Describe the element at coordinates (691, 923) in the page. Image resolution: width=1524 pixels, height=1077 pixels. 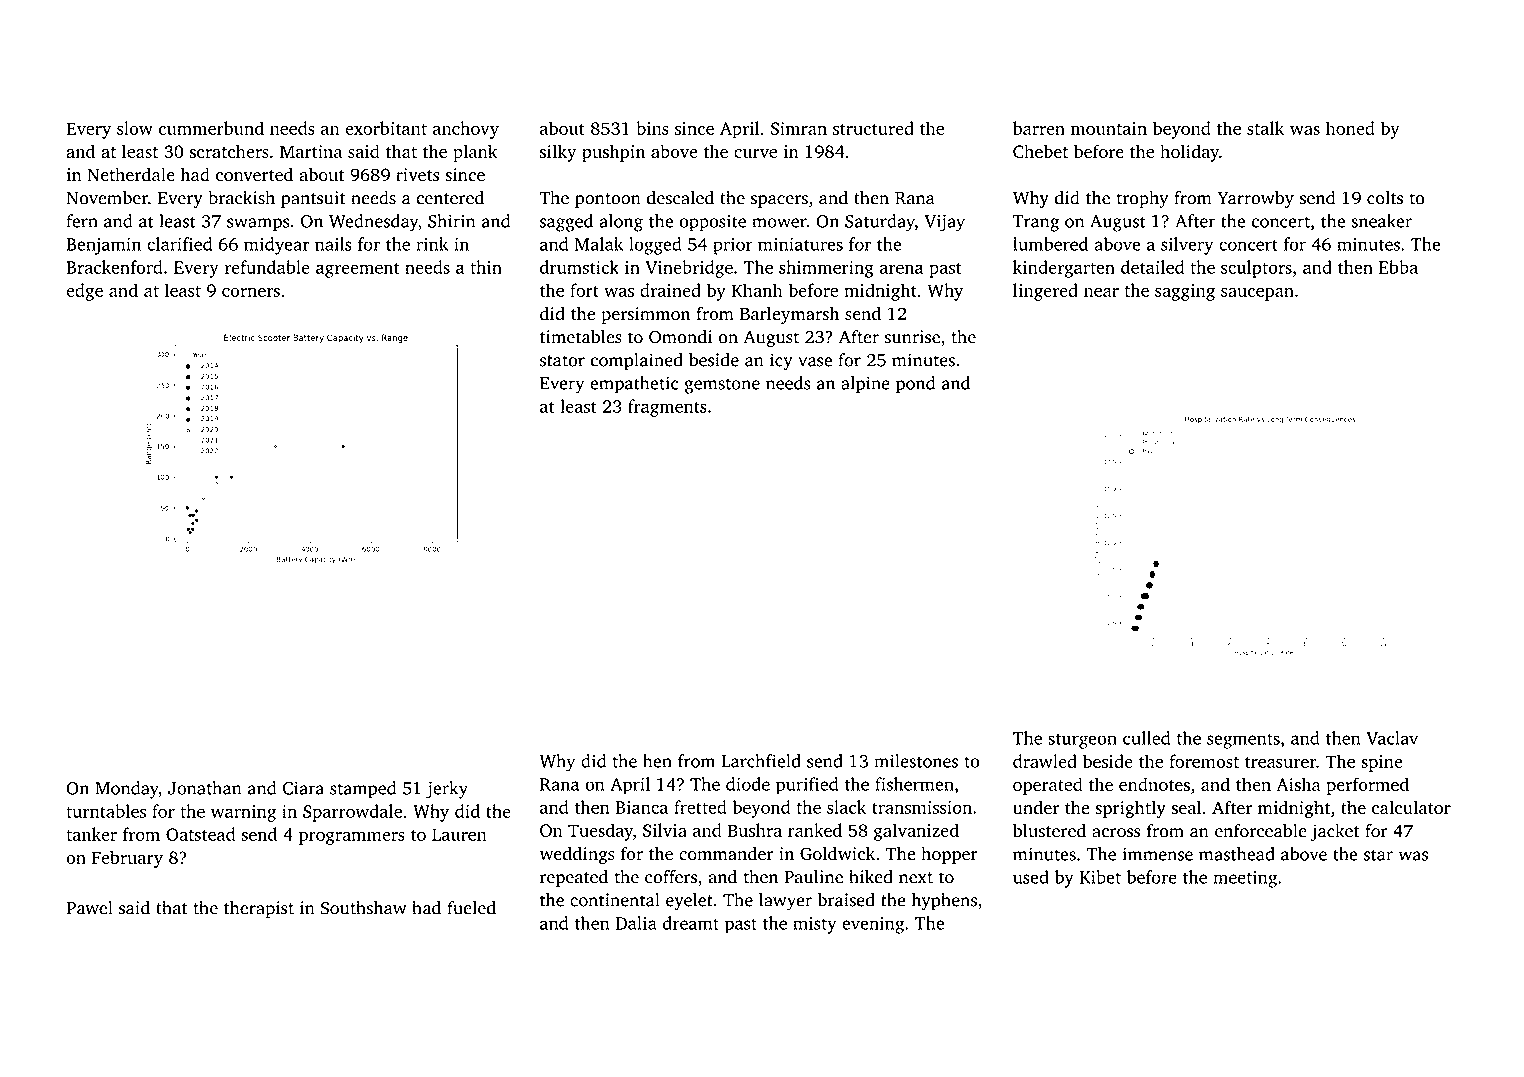
I see `dreamt` at that location.
